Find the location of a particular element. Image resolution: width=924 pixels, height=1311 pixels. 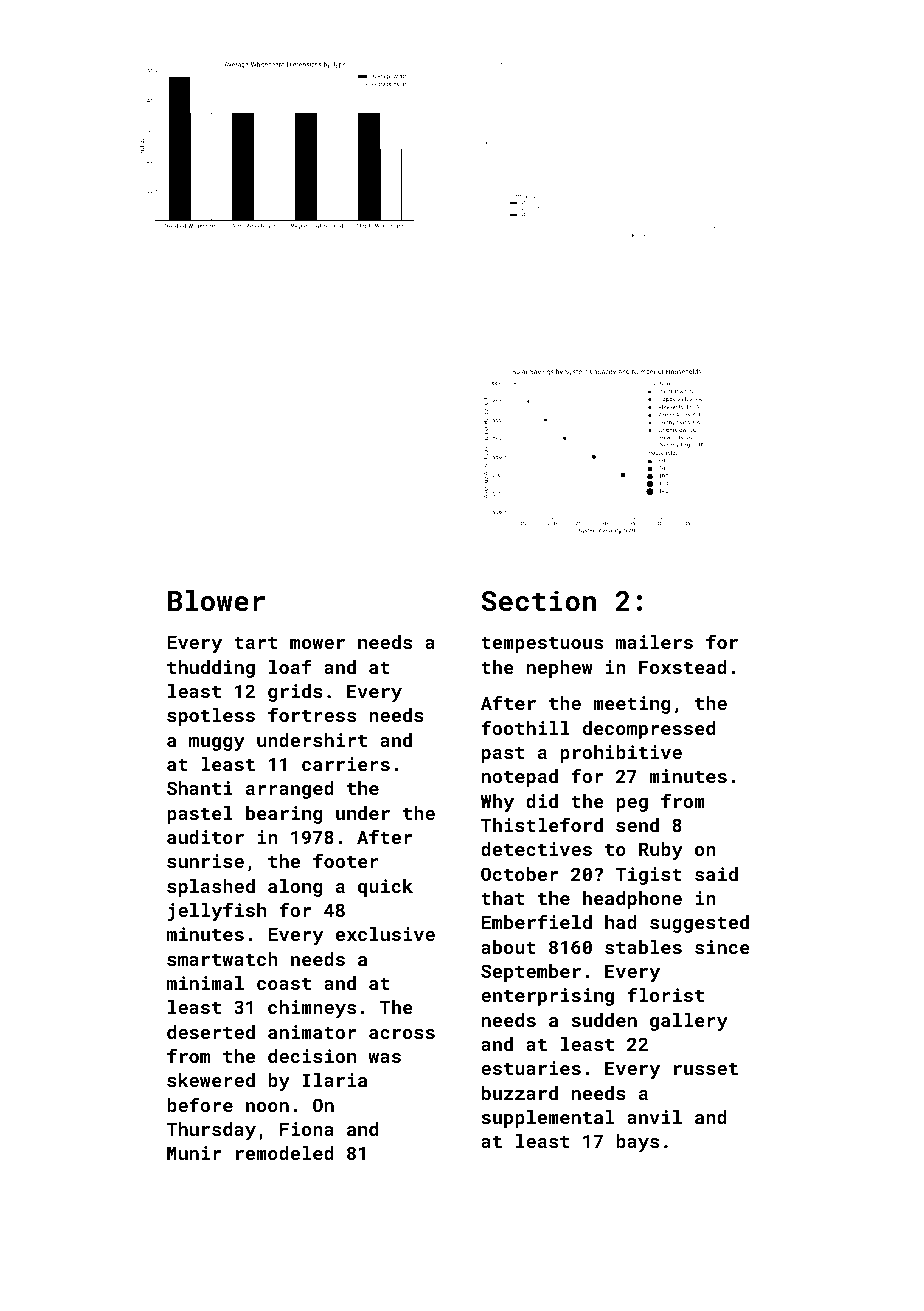

remodeled is located at coordinates (285, 1153).
